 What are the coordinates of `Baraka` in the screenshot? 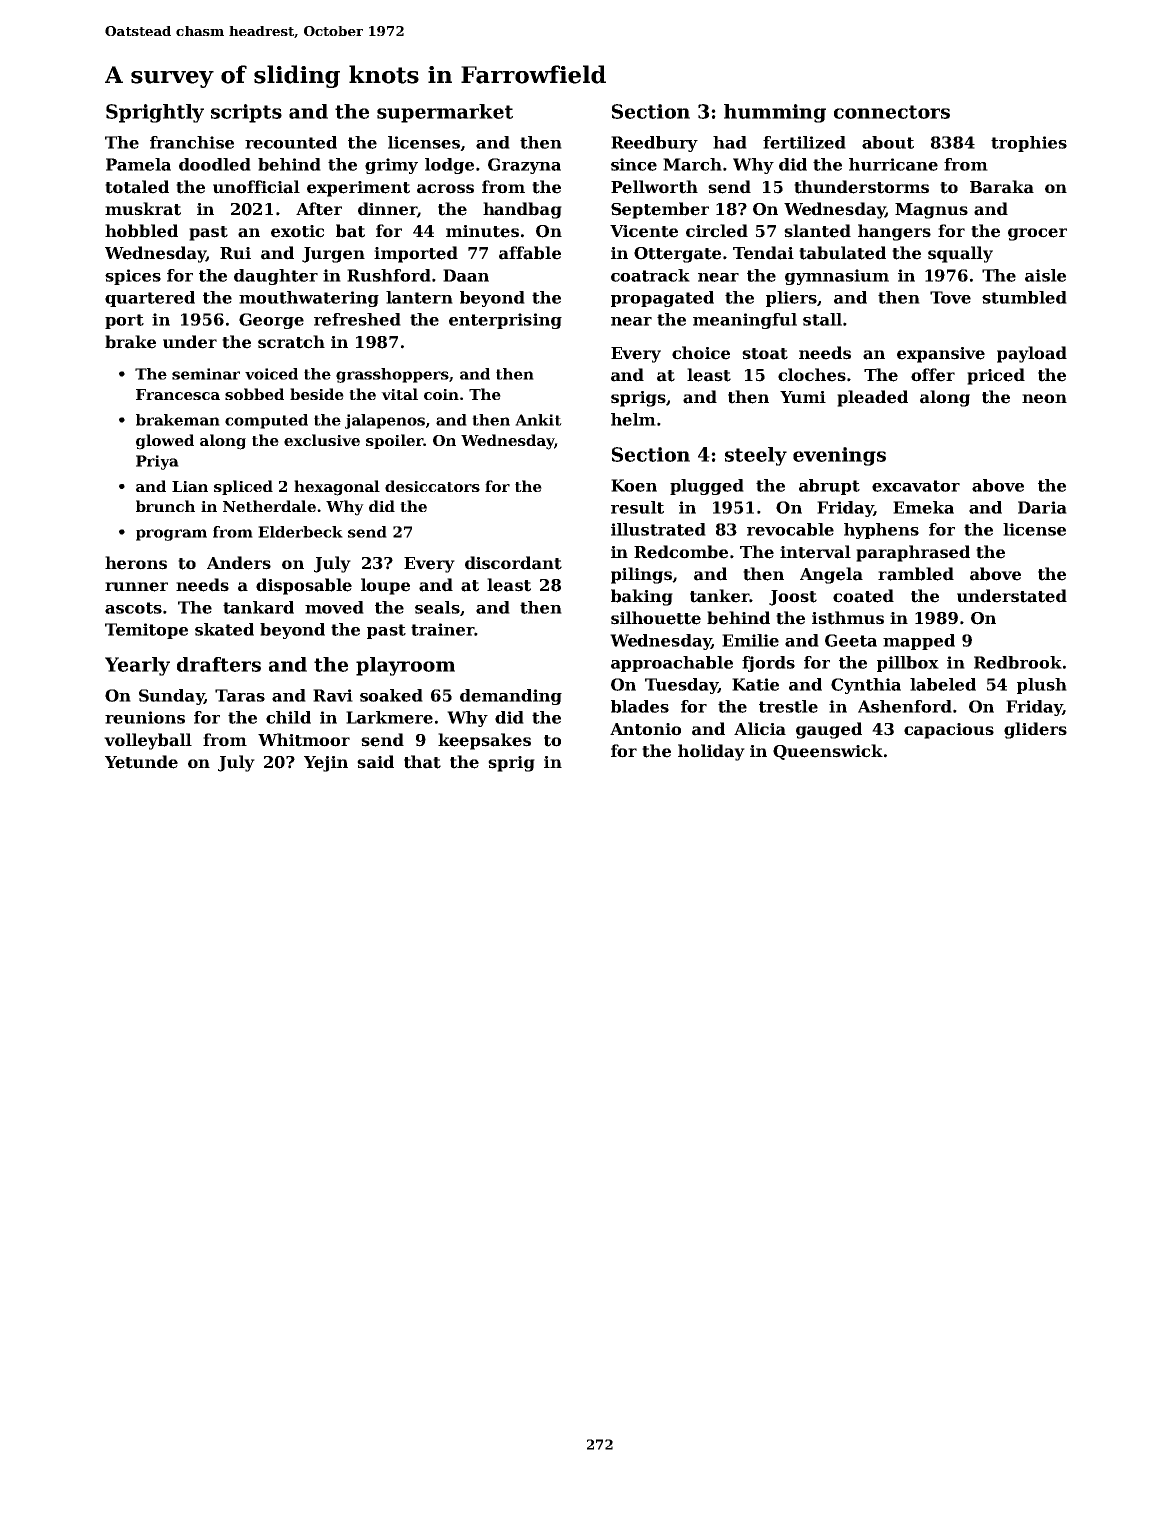 It's located at (1002, 187).
